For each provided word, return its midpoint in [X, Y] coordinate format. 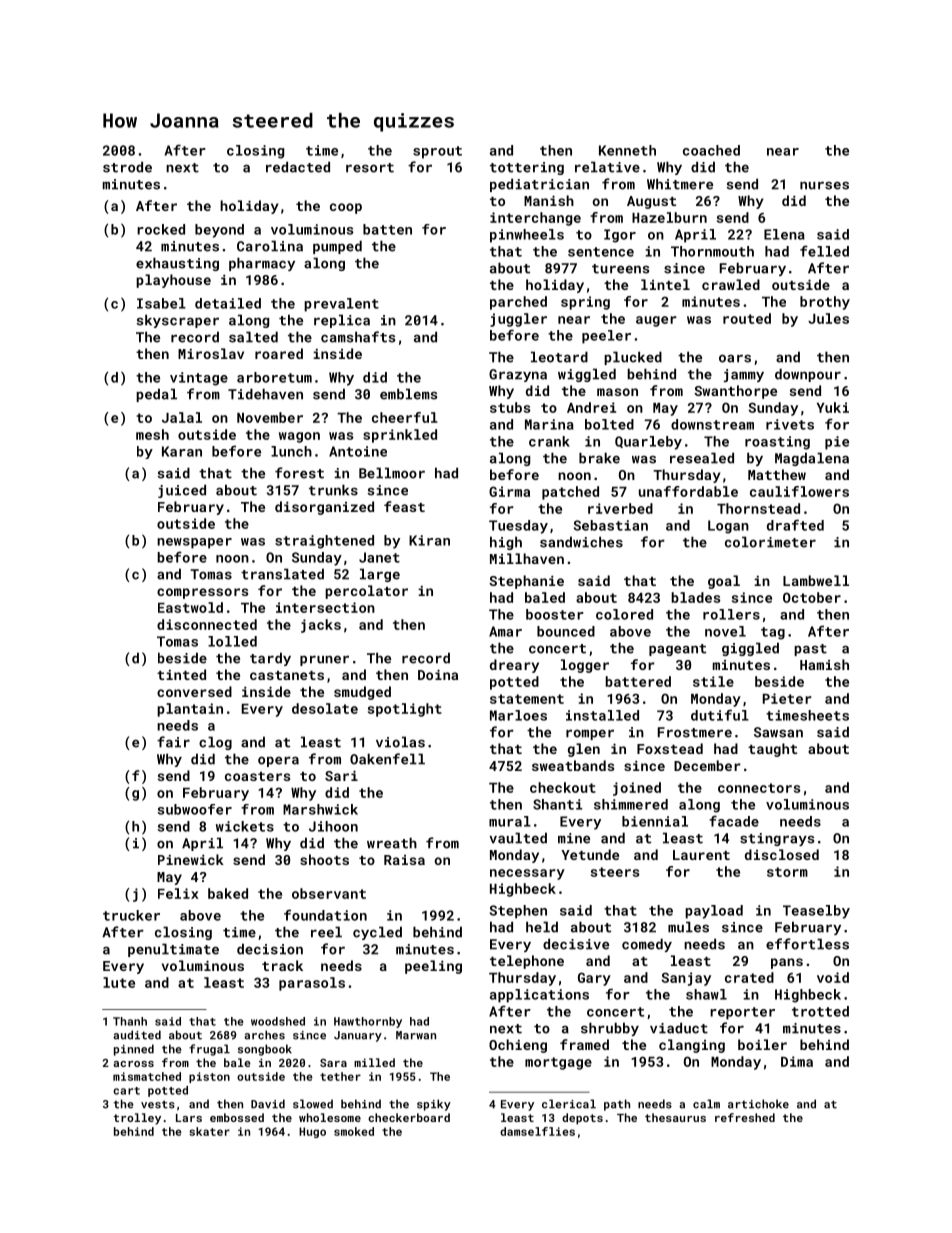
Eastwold [190, 607]
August [651, 202]
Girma [509, 491]
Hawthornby [368, 1022]
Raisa [404, 860]
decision [270, 949]
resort [370, 168]
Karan [182, 451]
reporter [742, 1013]
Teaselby [816, 912]
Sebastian [611, 525]
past [810, 650]
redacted [298, 167]
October [812, 597]
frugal [209, 1050]
